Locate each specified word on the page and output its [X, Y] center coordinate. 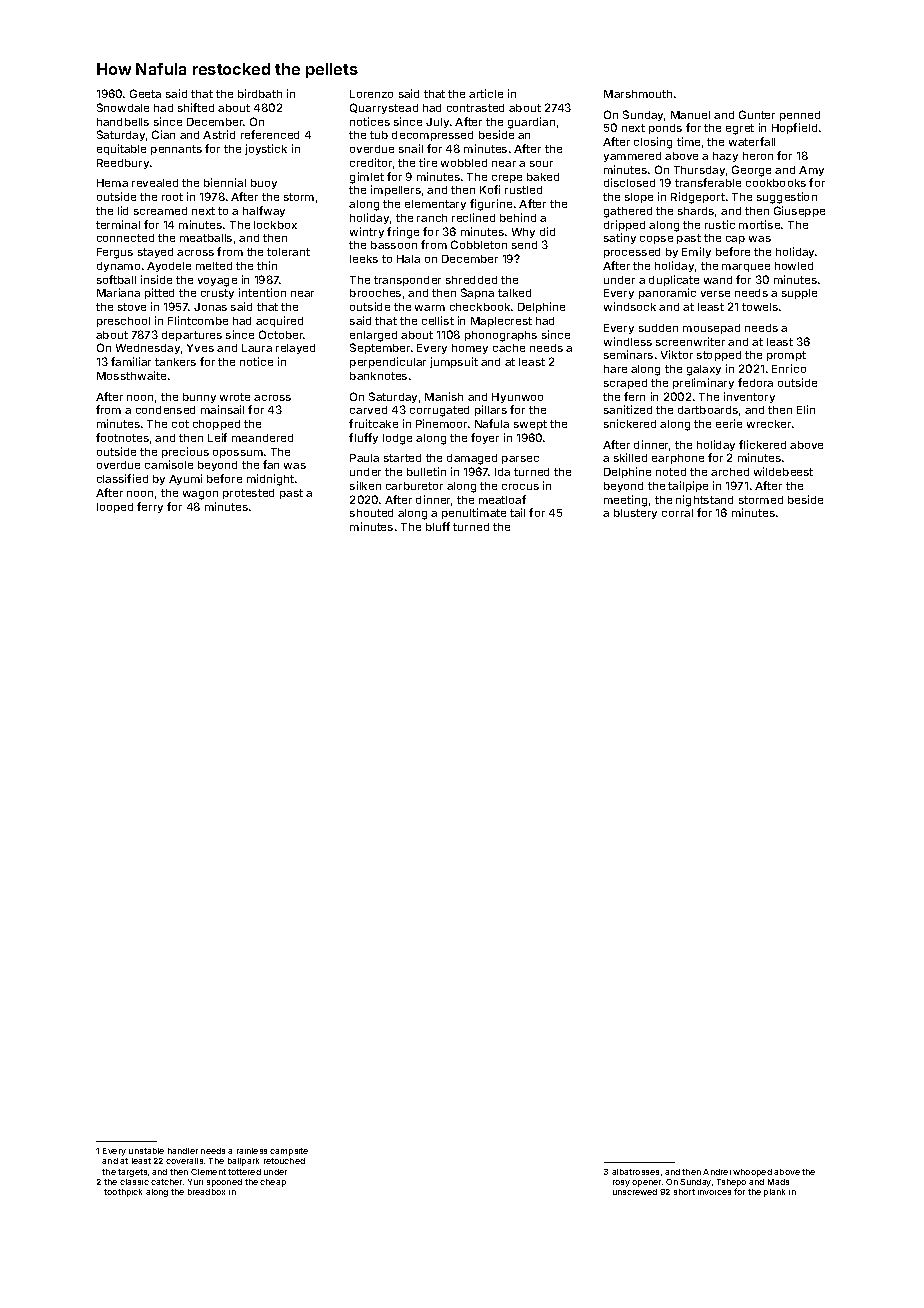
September [380, 348]
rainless [252, 1151]
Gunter [757, 114]
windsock [630, 306]
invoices [714, 1192]
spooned [224, 1183]
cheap [273, 1183]
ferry [150, 507]
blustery [635, 514]
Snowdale [123, 107]
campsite [289, 1152]
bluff [438, 526]
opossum [238, 454]
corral [677, 513]
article [486, 93]
